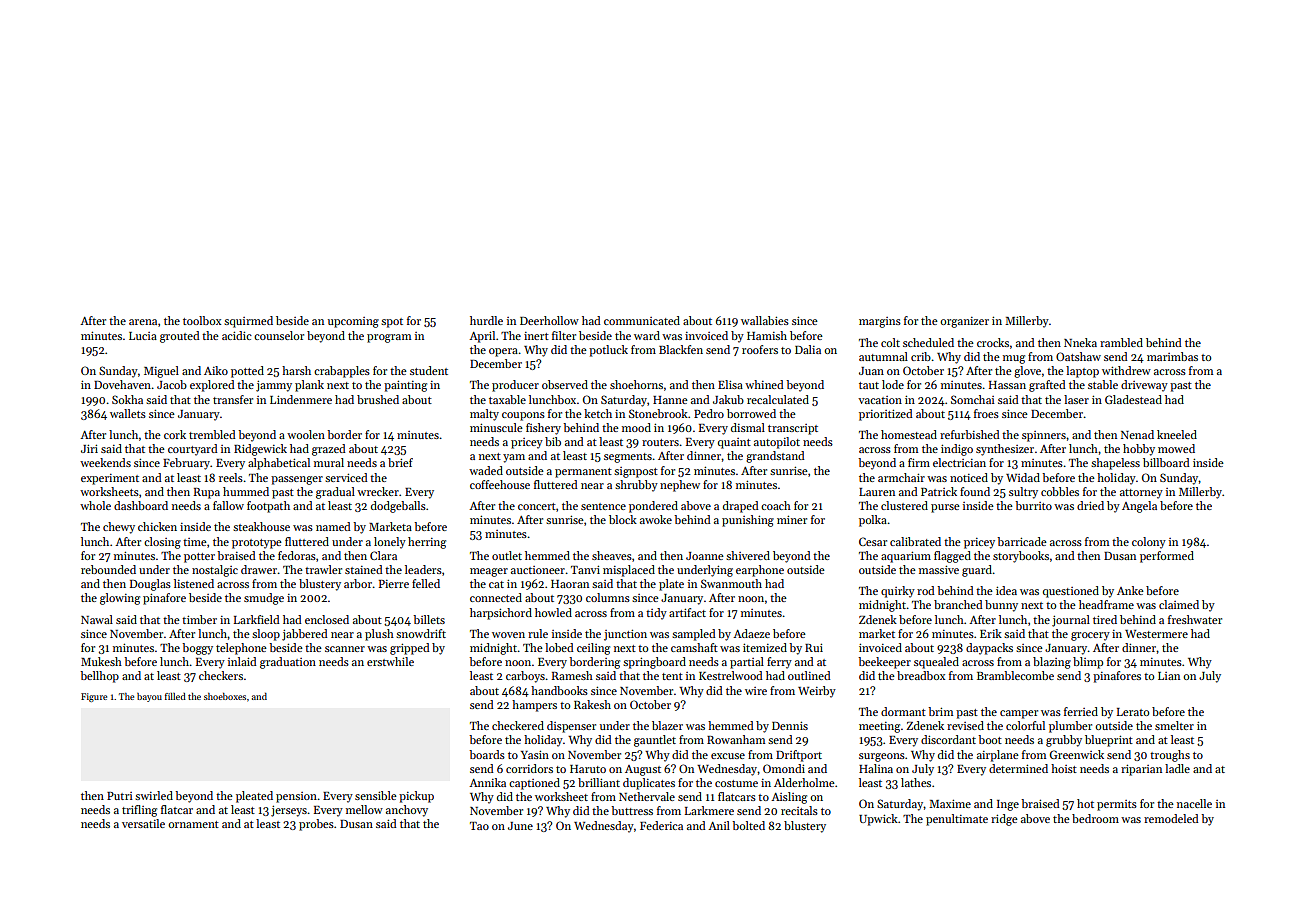  What do you see at coordinates (553, 612) in the page?
I see `howled` at bounding box center [553, 612].
